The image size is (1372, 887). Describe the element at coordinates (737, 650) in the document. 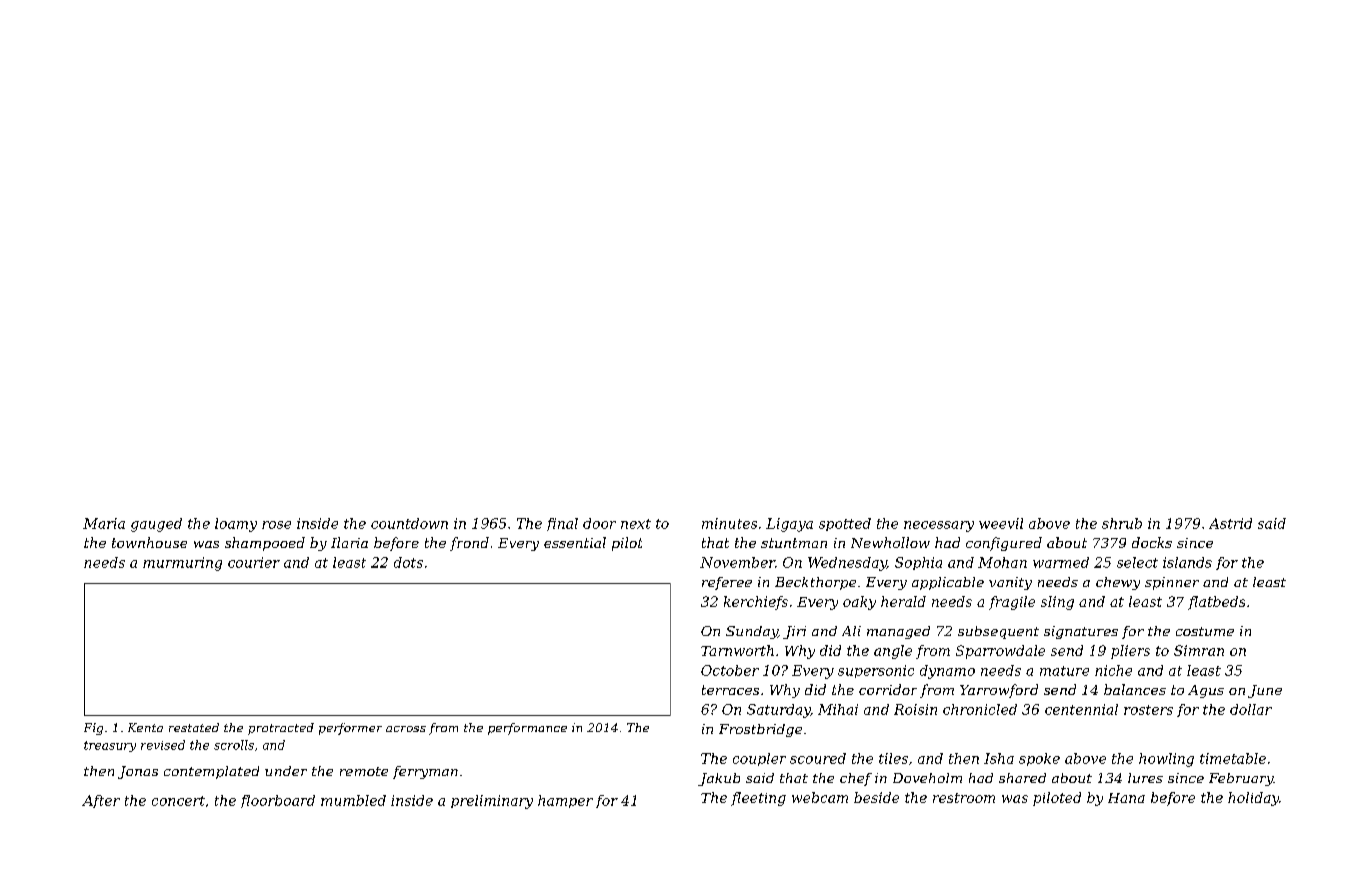

I see `Tarnworth` at that location.
